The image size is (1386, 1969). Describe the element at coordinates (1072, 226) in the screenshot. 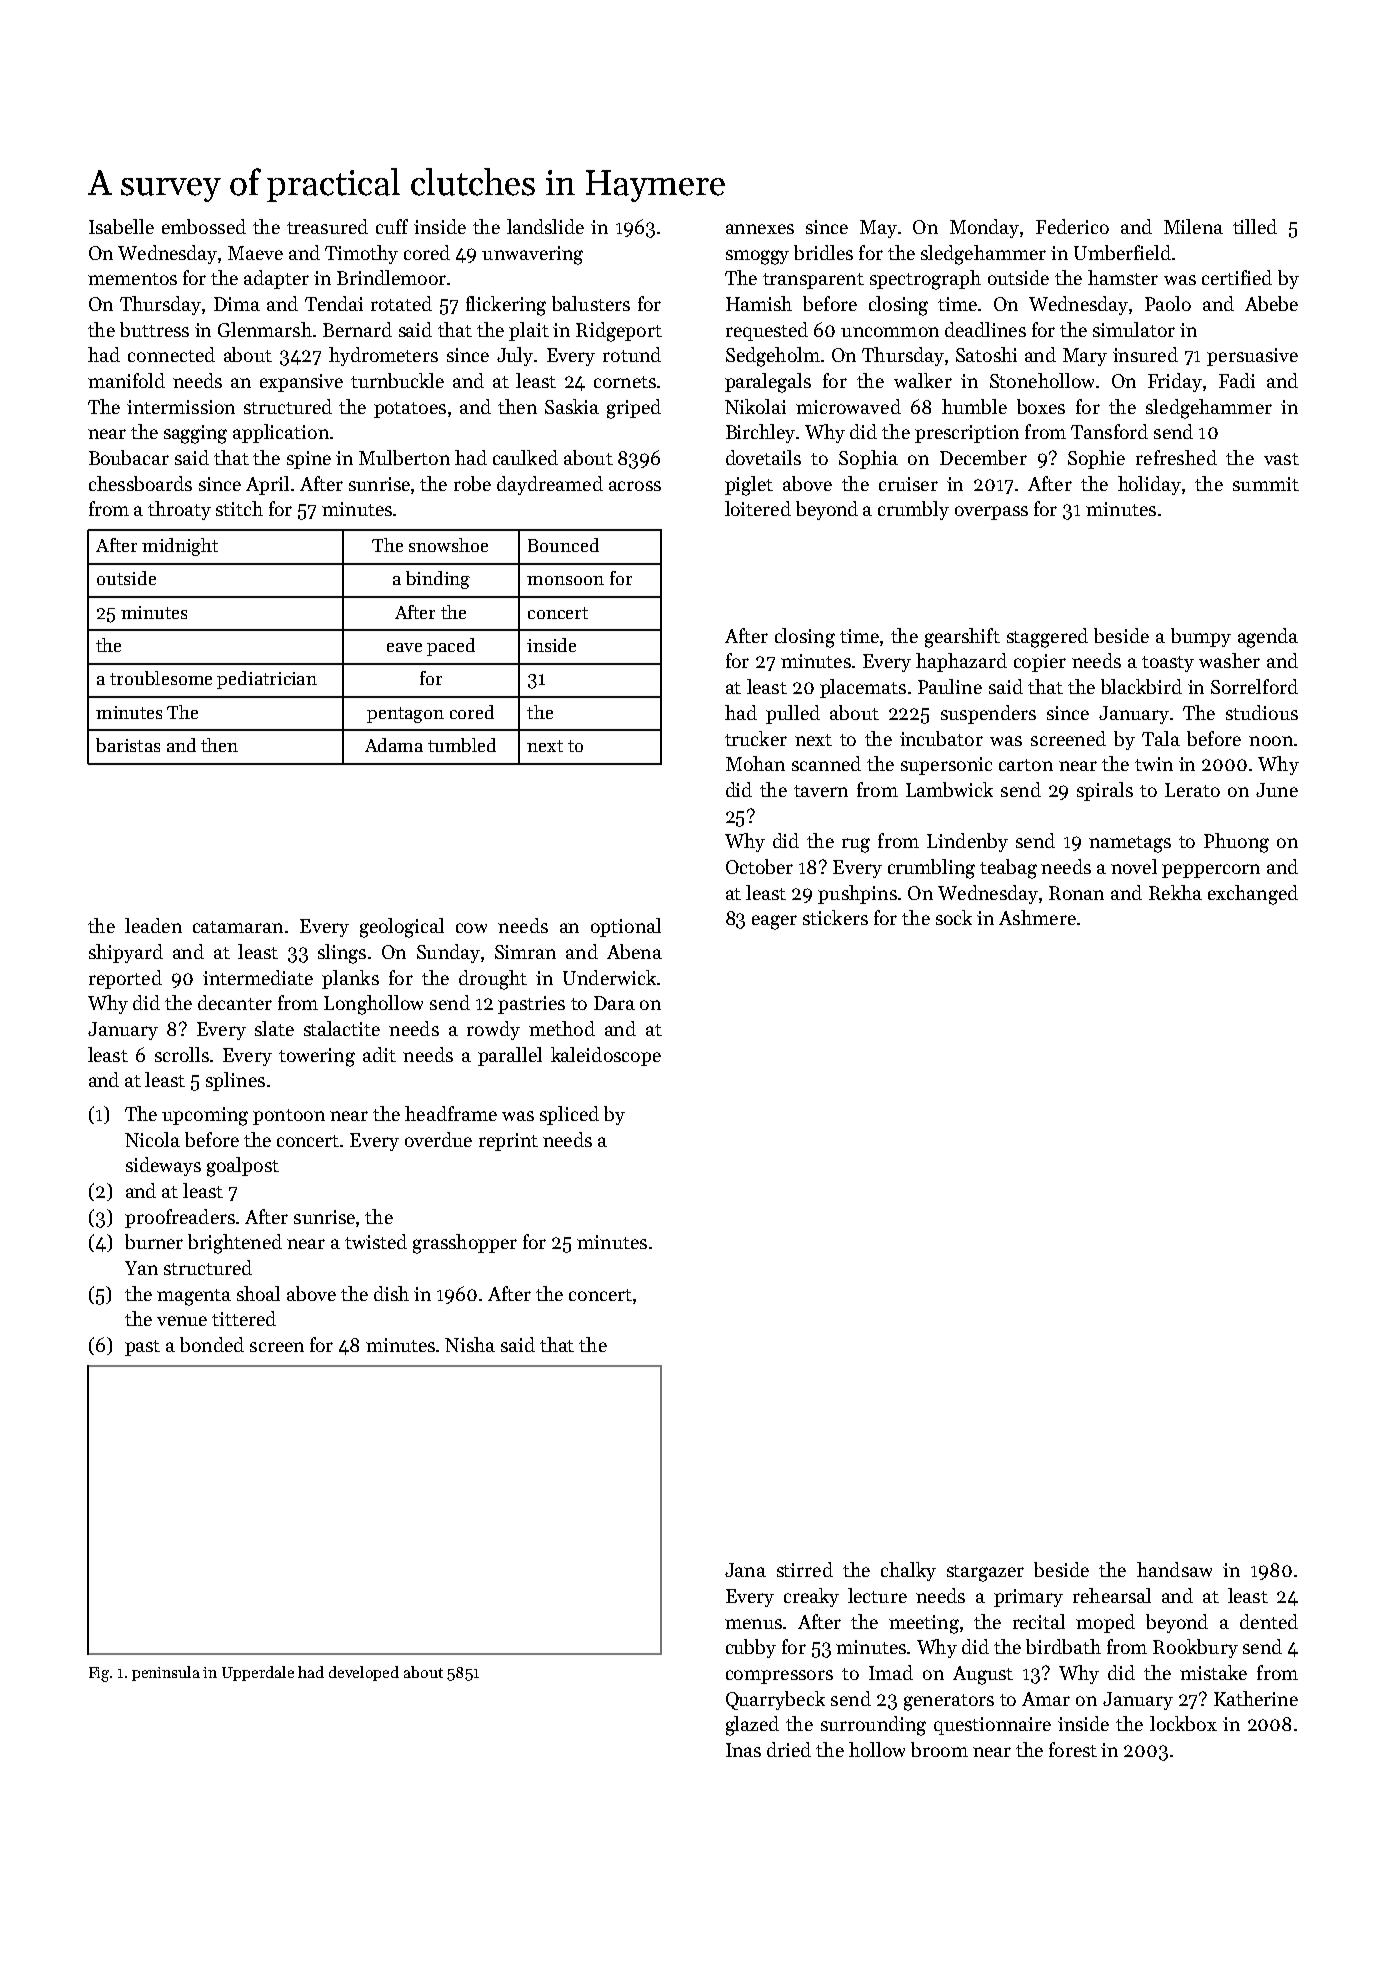

I see `Federico` at that location.
